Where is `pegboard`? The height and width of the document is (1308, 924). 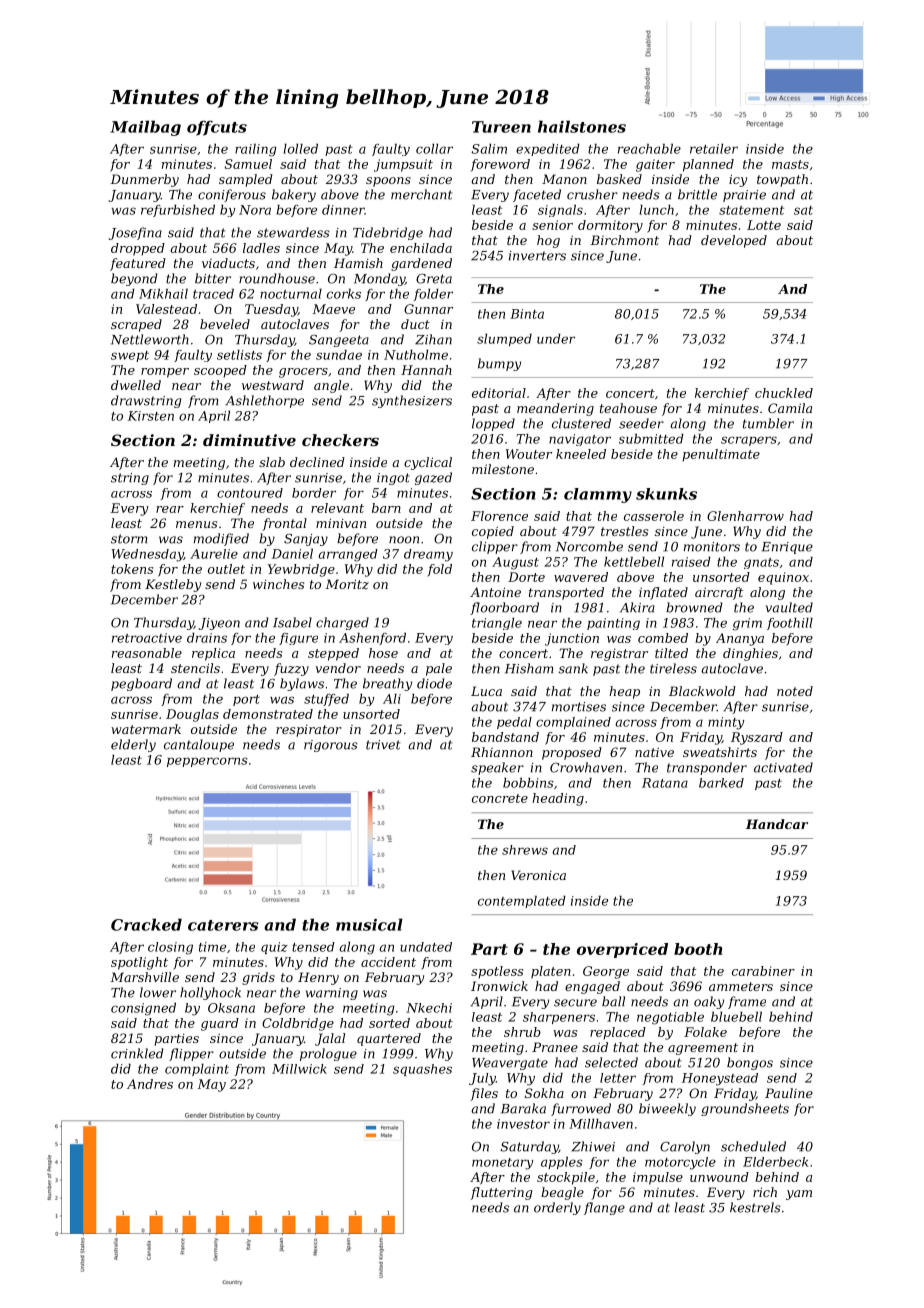
pegboard is located at coordinates (141, 684).
